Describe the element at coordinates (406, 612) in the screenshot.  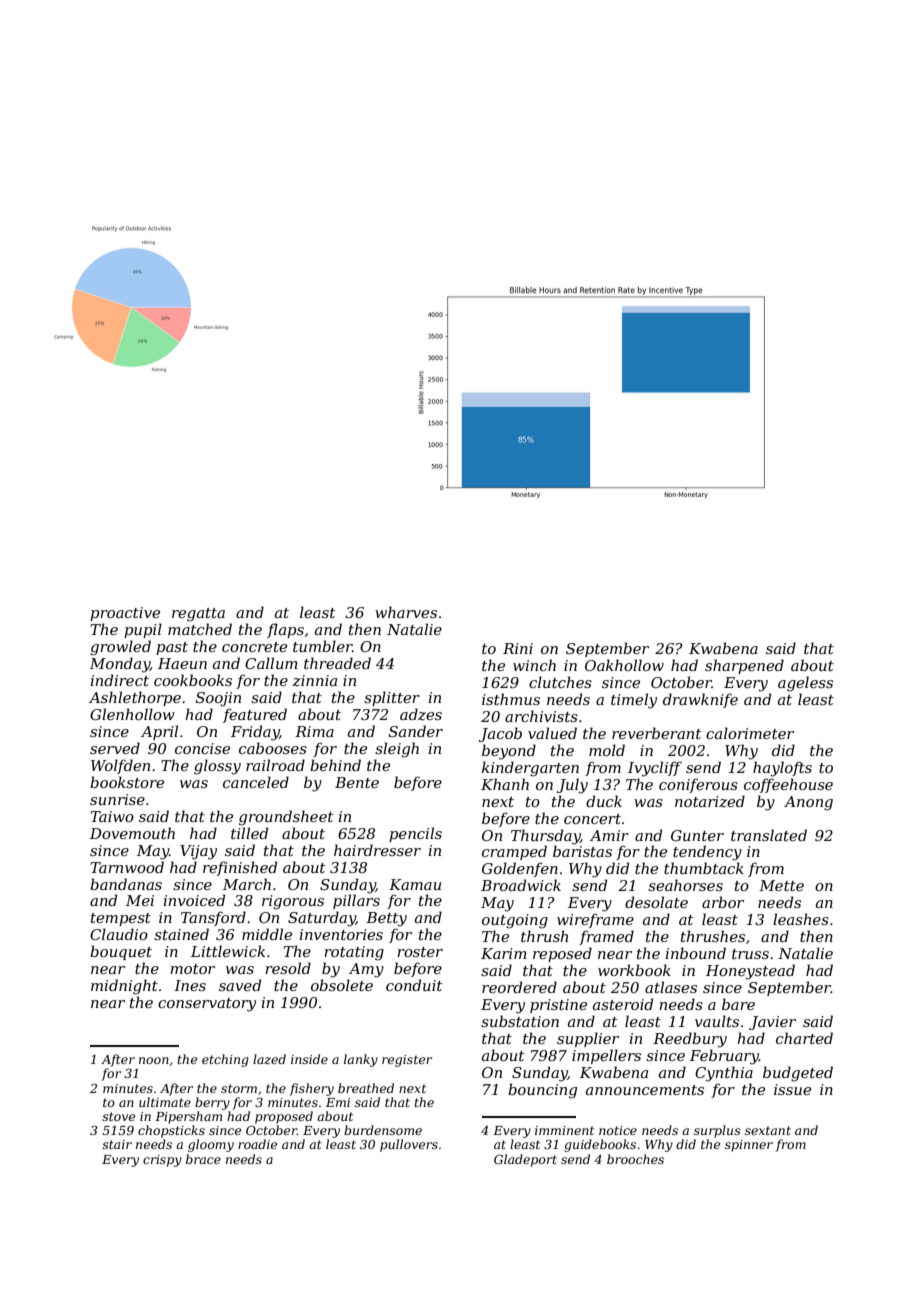
I see `wharves` at that location.
